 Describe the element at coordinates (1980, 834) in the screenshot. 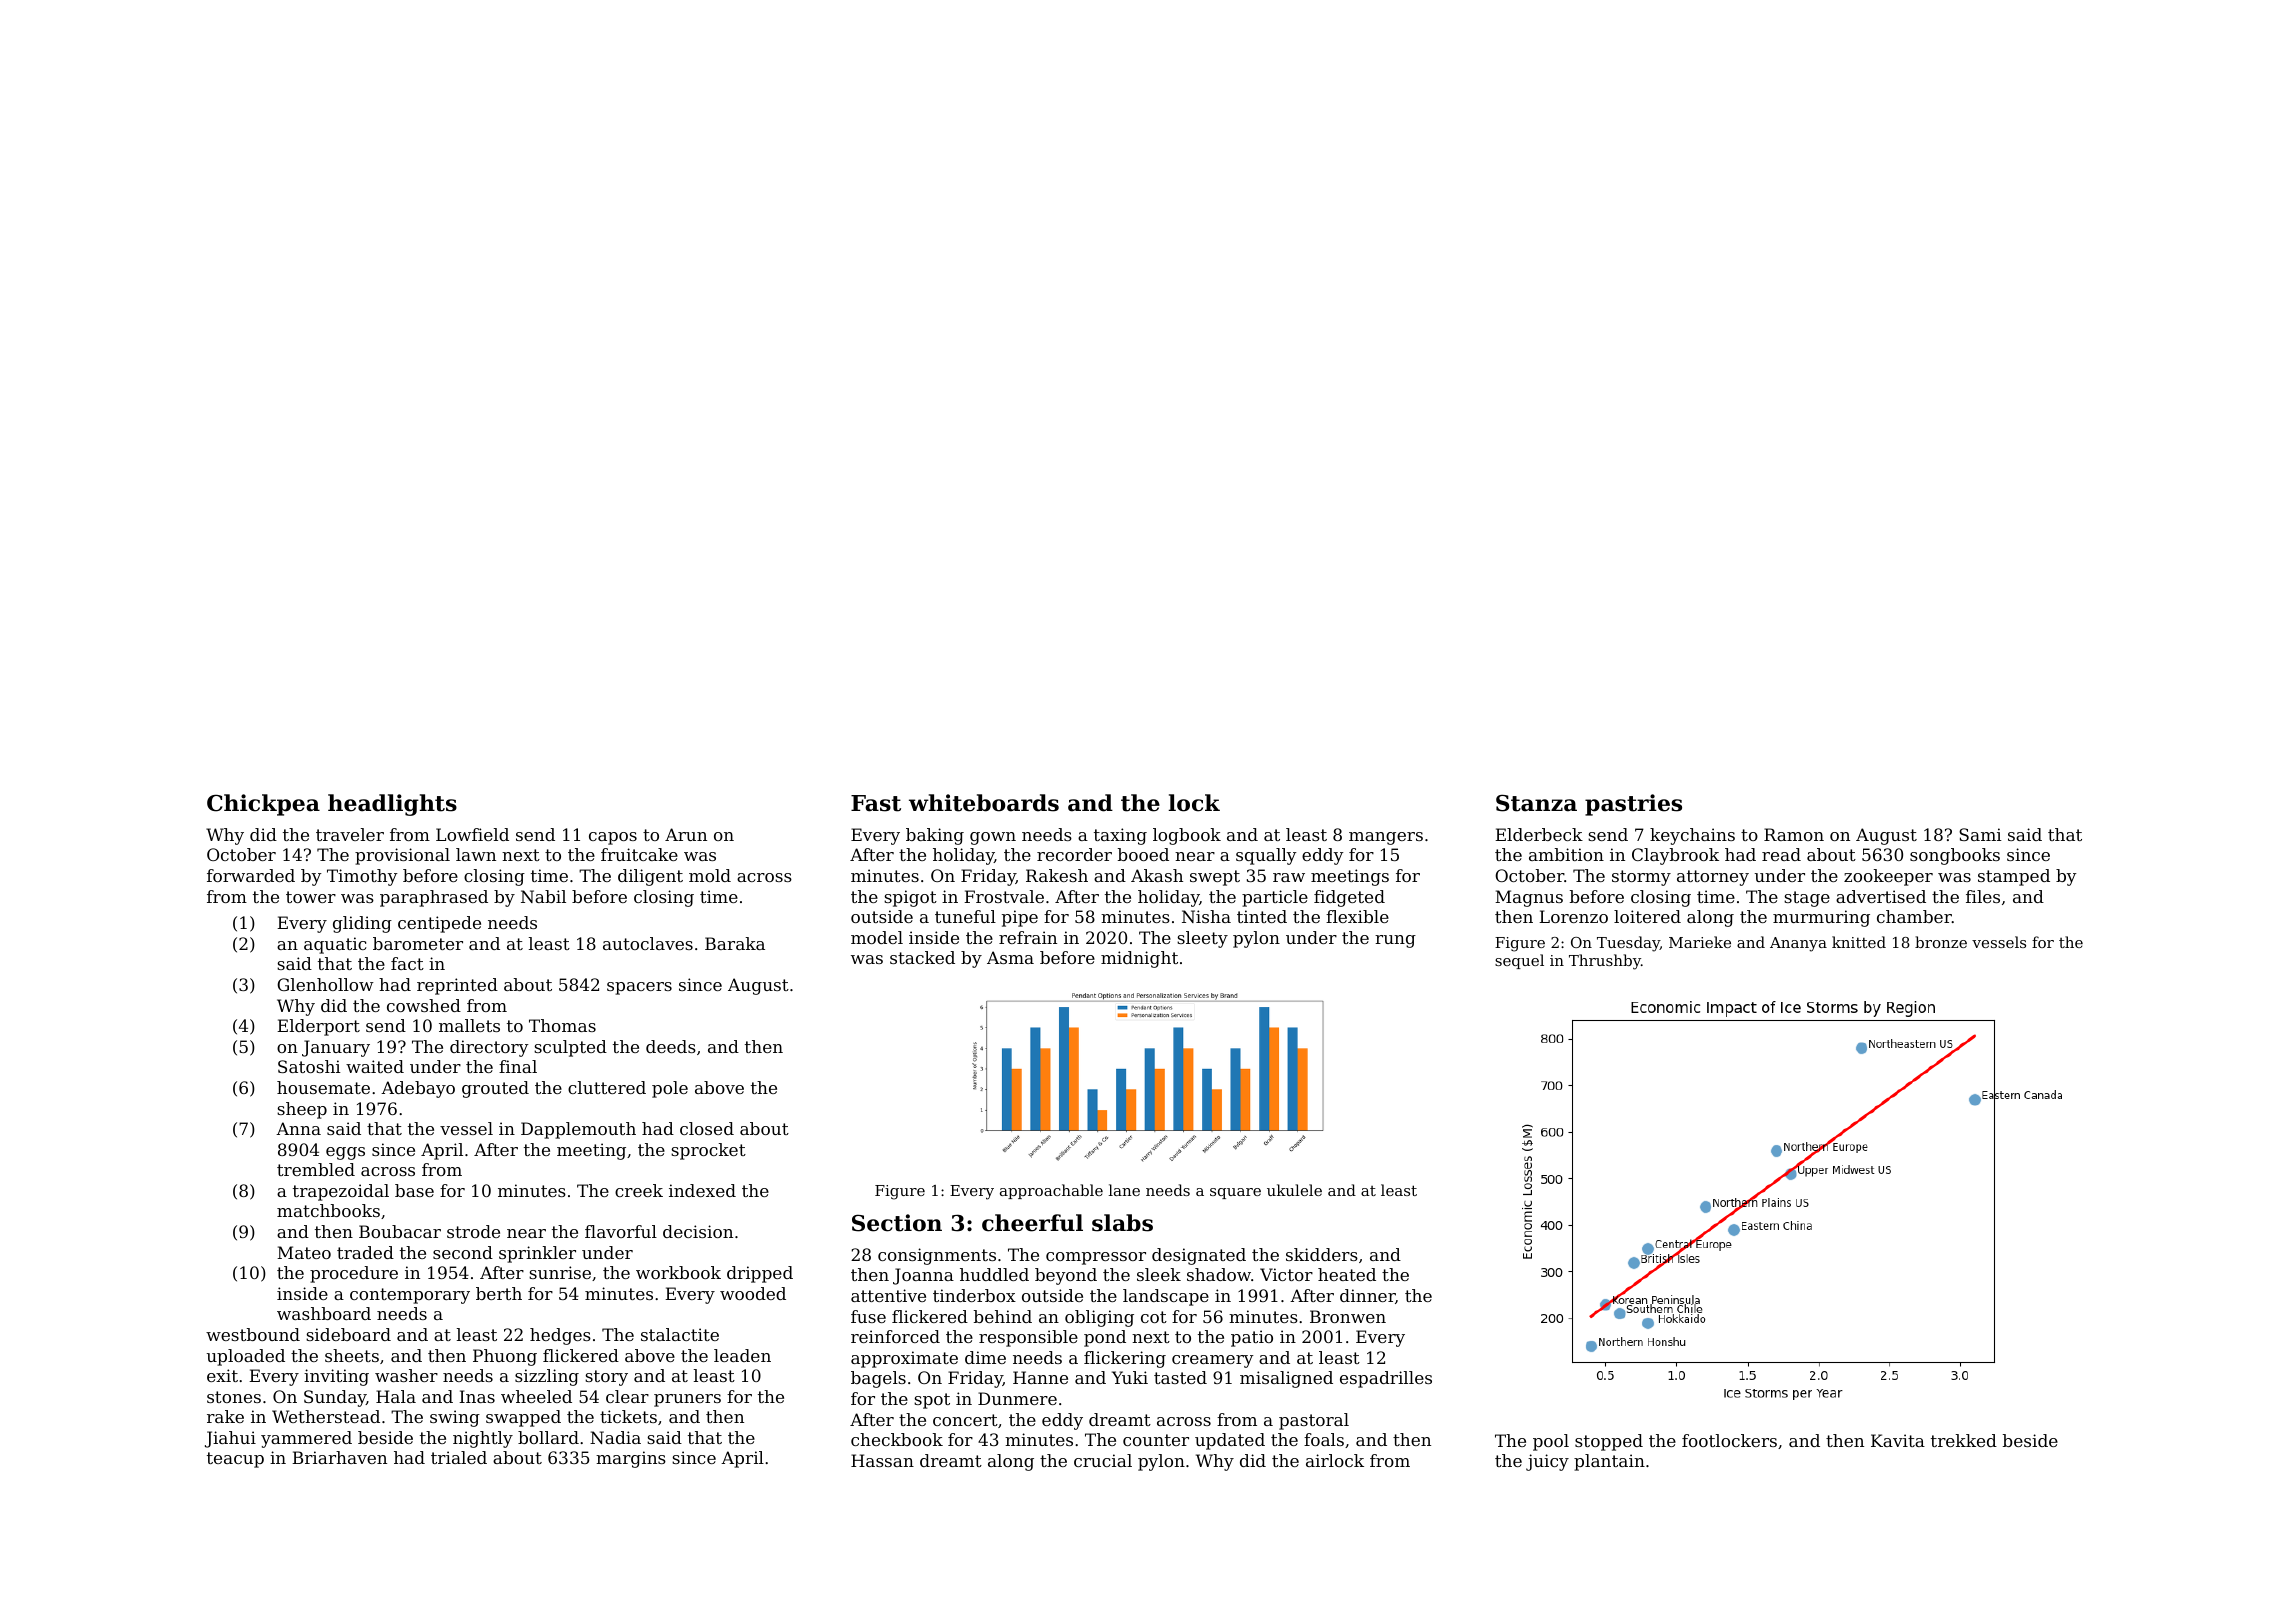

I see `Sami` at that location.
